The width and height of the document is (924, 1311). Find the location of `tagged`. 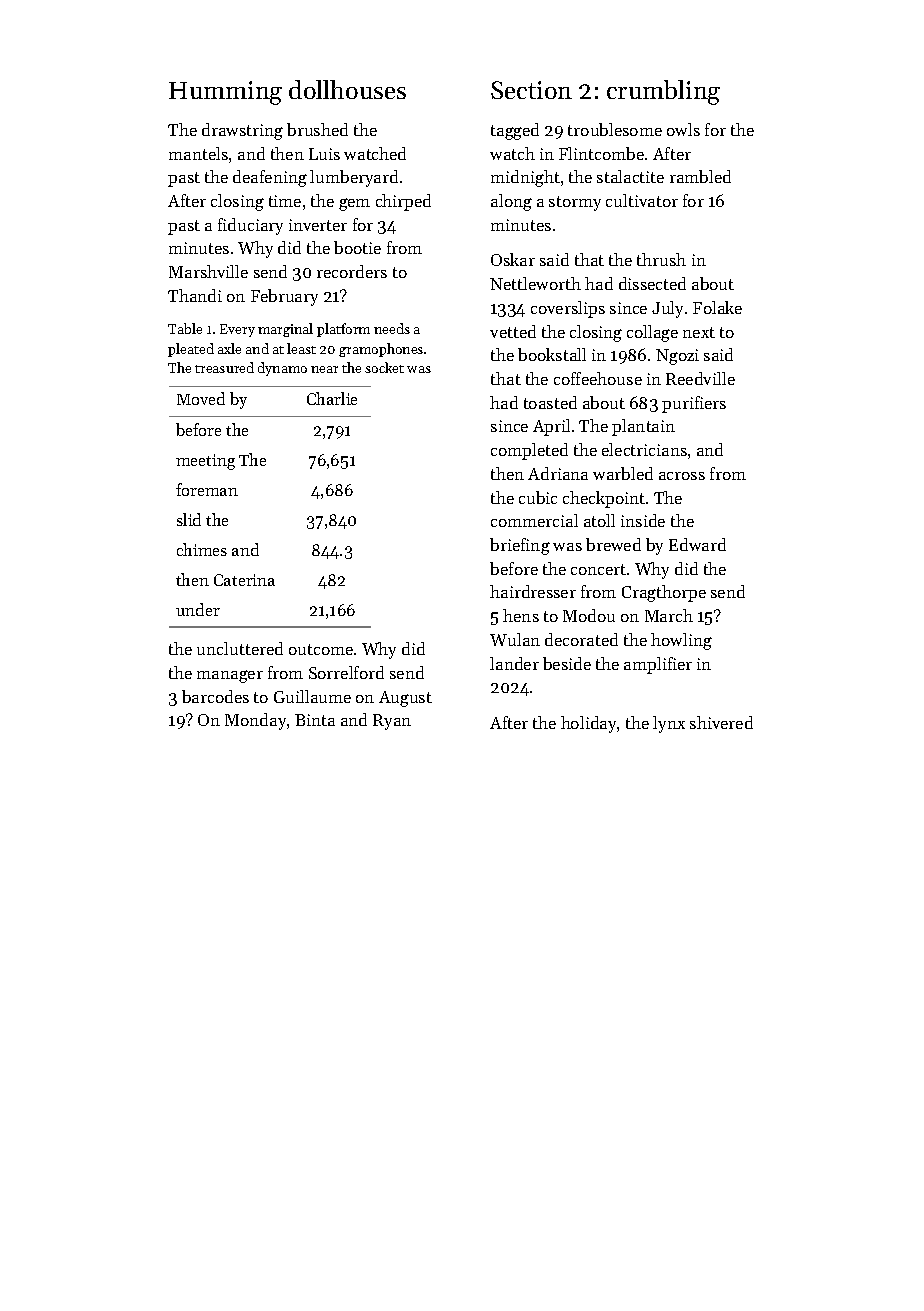

tagged is located at coordinates (515, 131).
